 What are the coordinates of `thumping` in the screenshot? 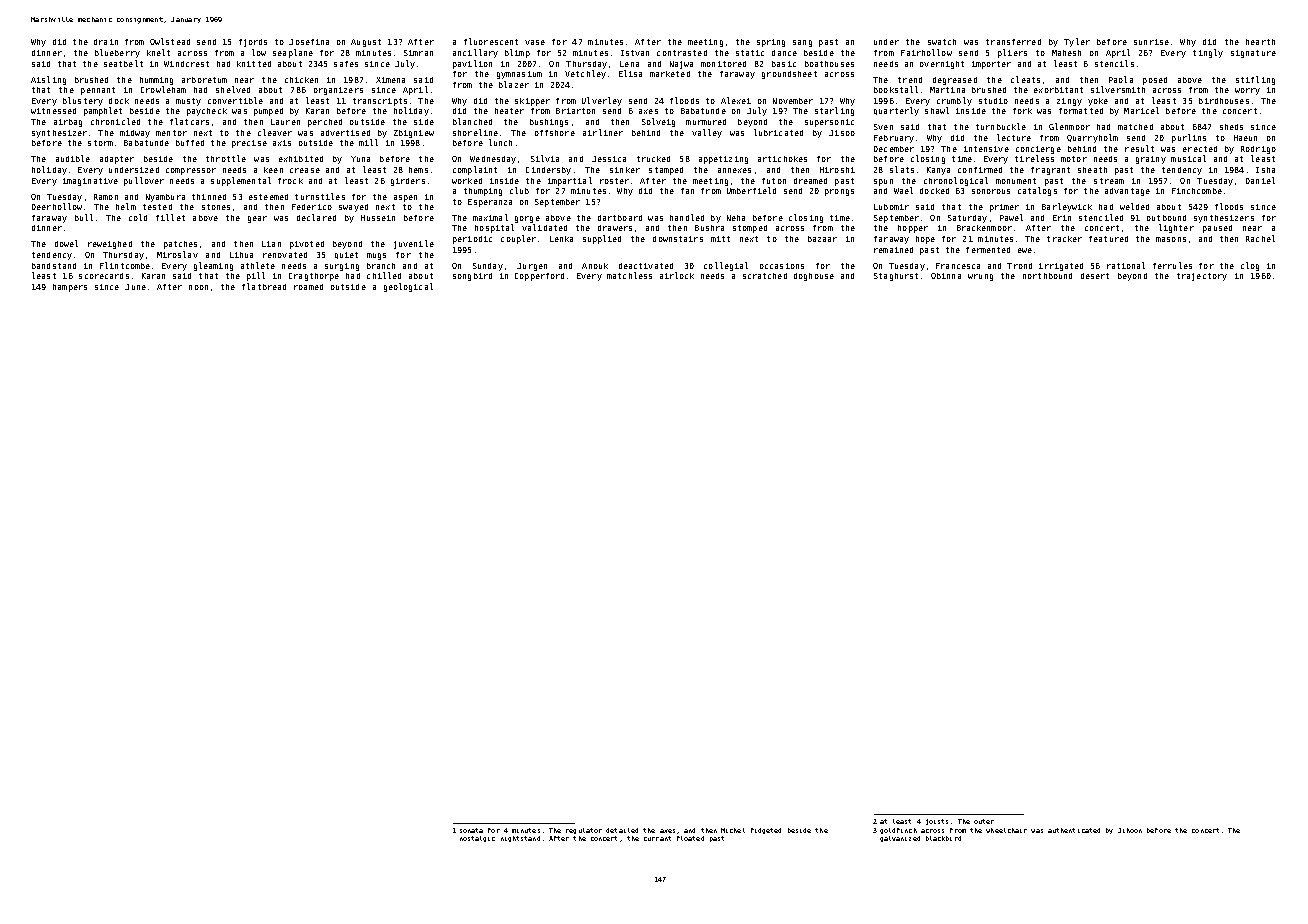 It's located at (483, 192).
